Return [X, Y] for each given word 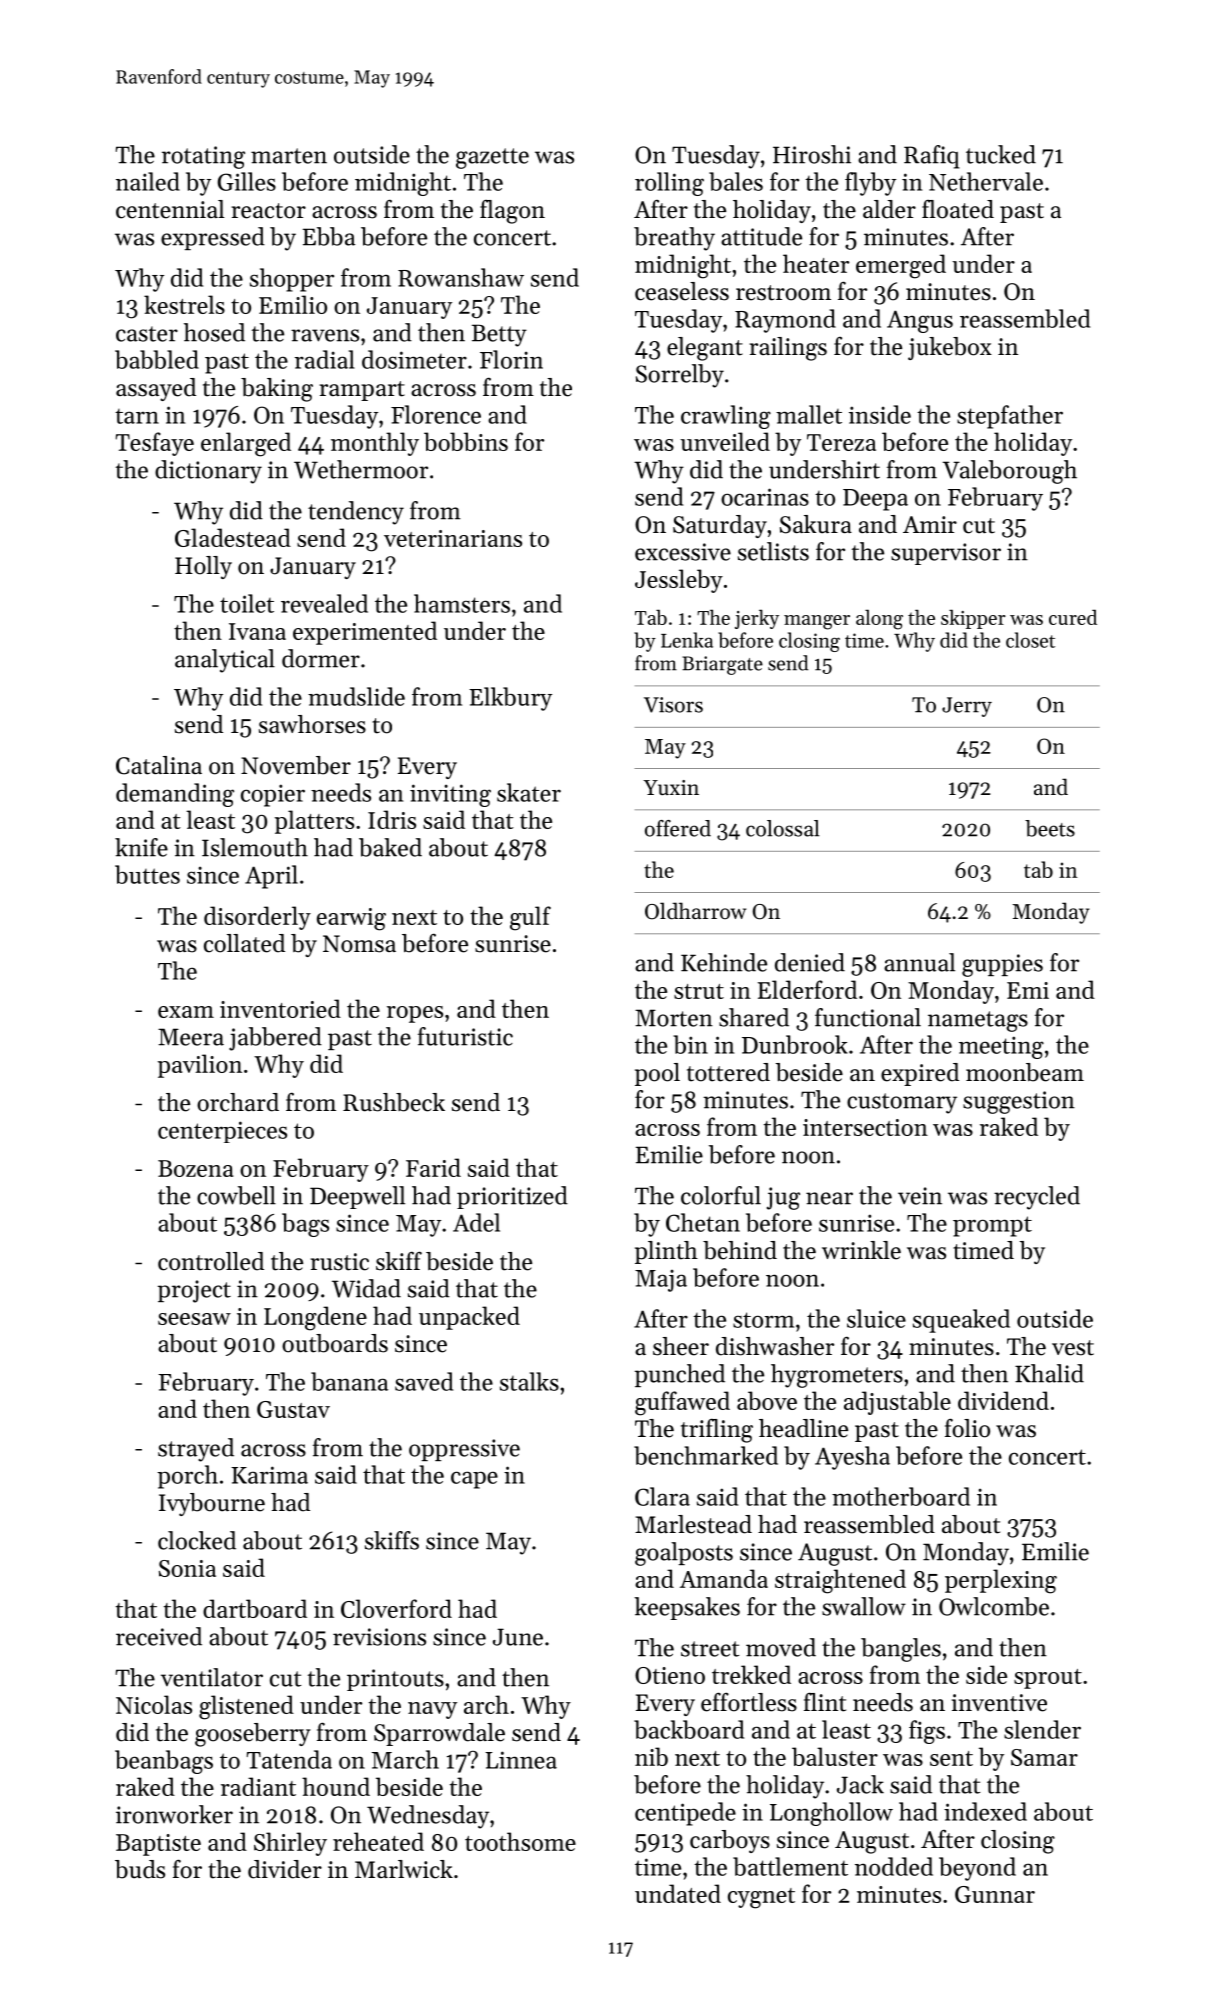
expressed [213, 238]
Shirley [290, 1844]
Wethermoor [361, 469]
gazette [492, 158]
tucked [1001, 154]
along [879, 619]
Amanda [724, 1578]
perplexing [1001, 1581]
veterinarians [453, 538]
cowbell [236, 1195]
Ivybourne [212, 1504]
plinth [666, 1252]
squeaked [961, 1321]
